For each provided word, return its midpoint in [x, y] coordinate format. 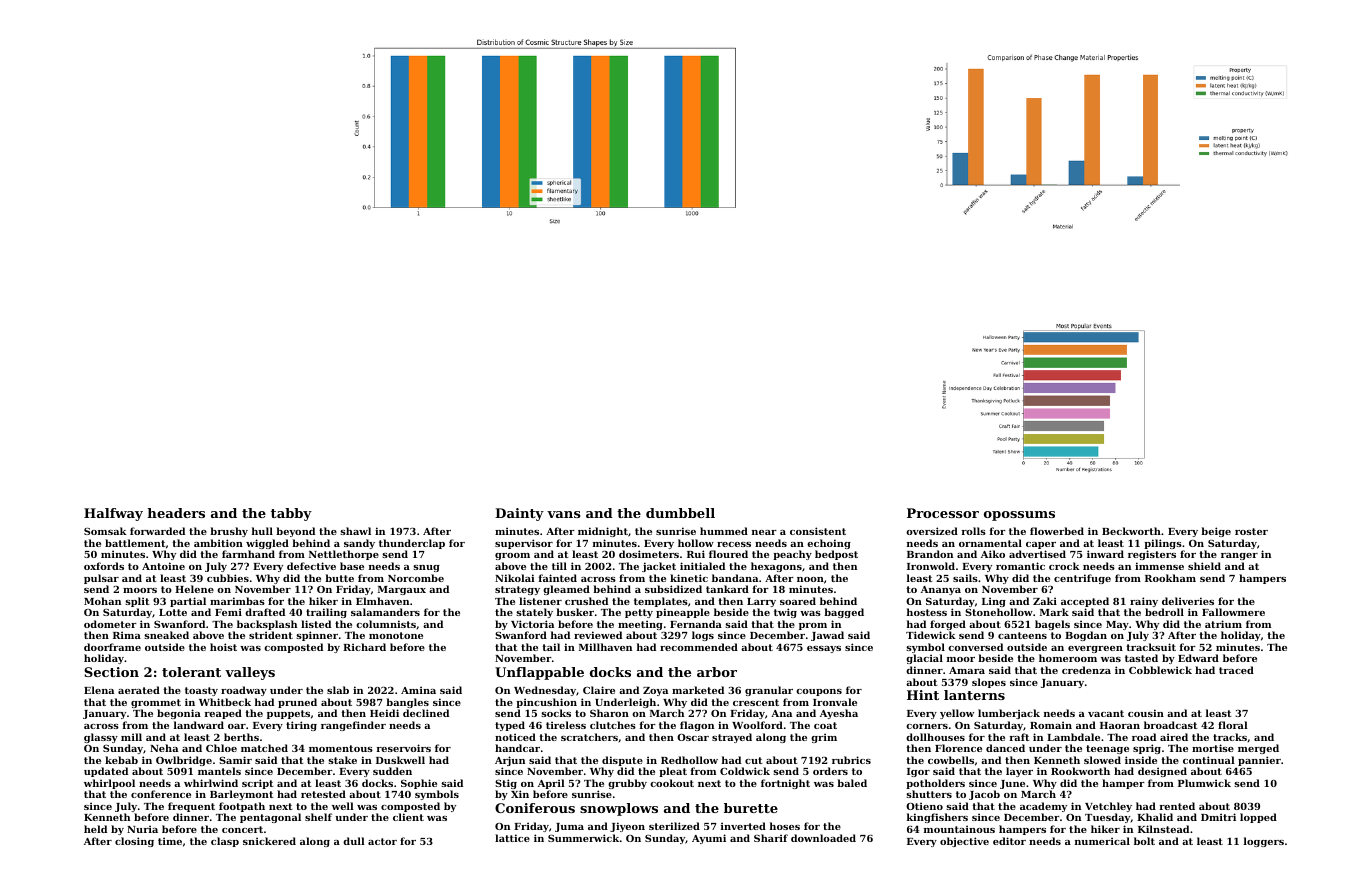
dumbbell [680, 513]
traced [1236, 670]
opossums [1019, 516]
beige [1216, 532]
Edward [1198, 658]
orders [830, 771]
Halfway [113, 514]
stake [342, 760]
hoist [223, 647]
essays [824, 649]
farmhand [248, 554]
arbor [717, 672]
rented [1177, 806]
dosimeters [649, 554]
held [95, 829]
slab [338, 690]
